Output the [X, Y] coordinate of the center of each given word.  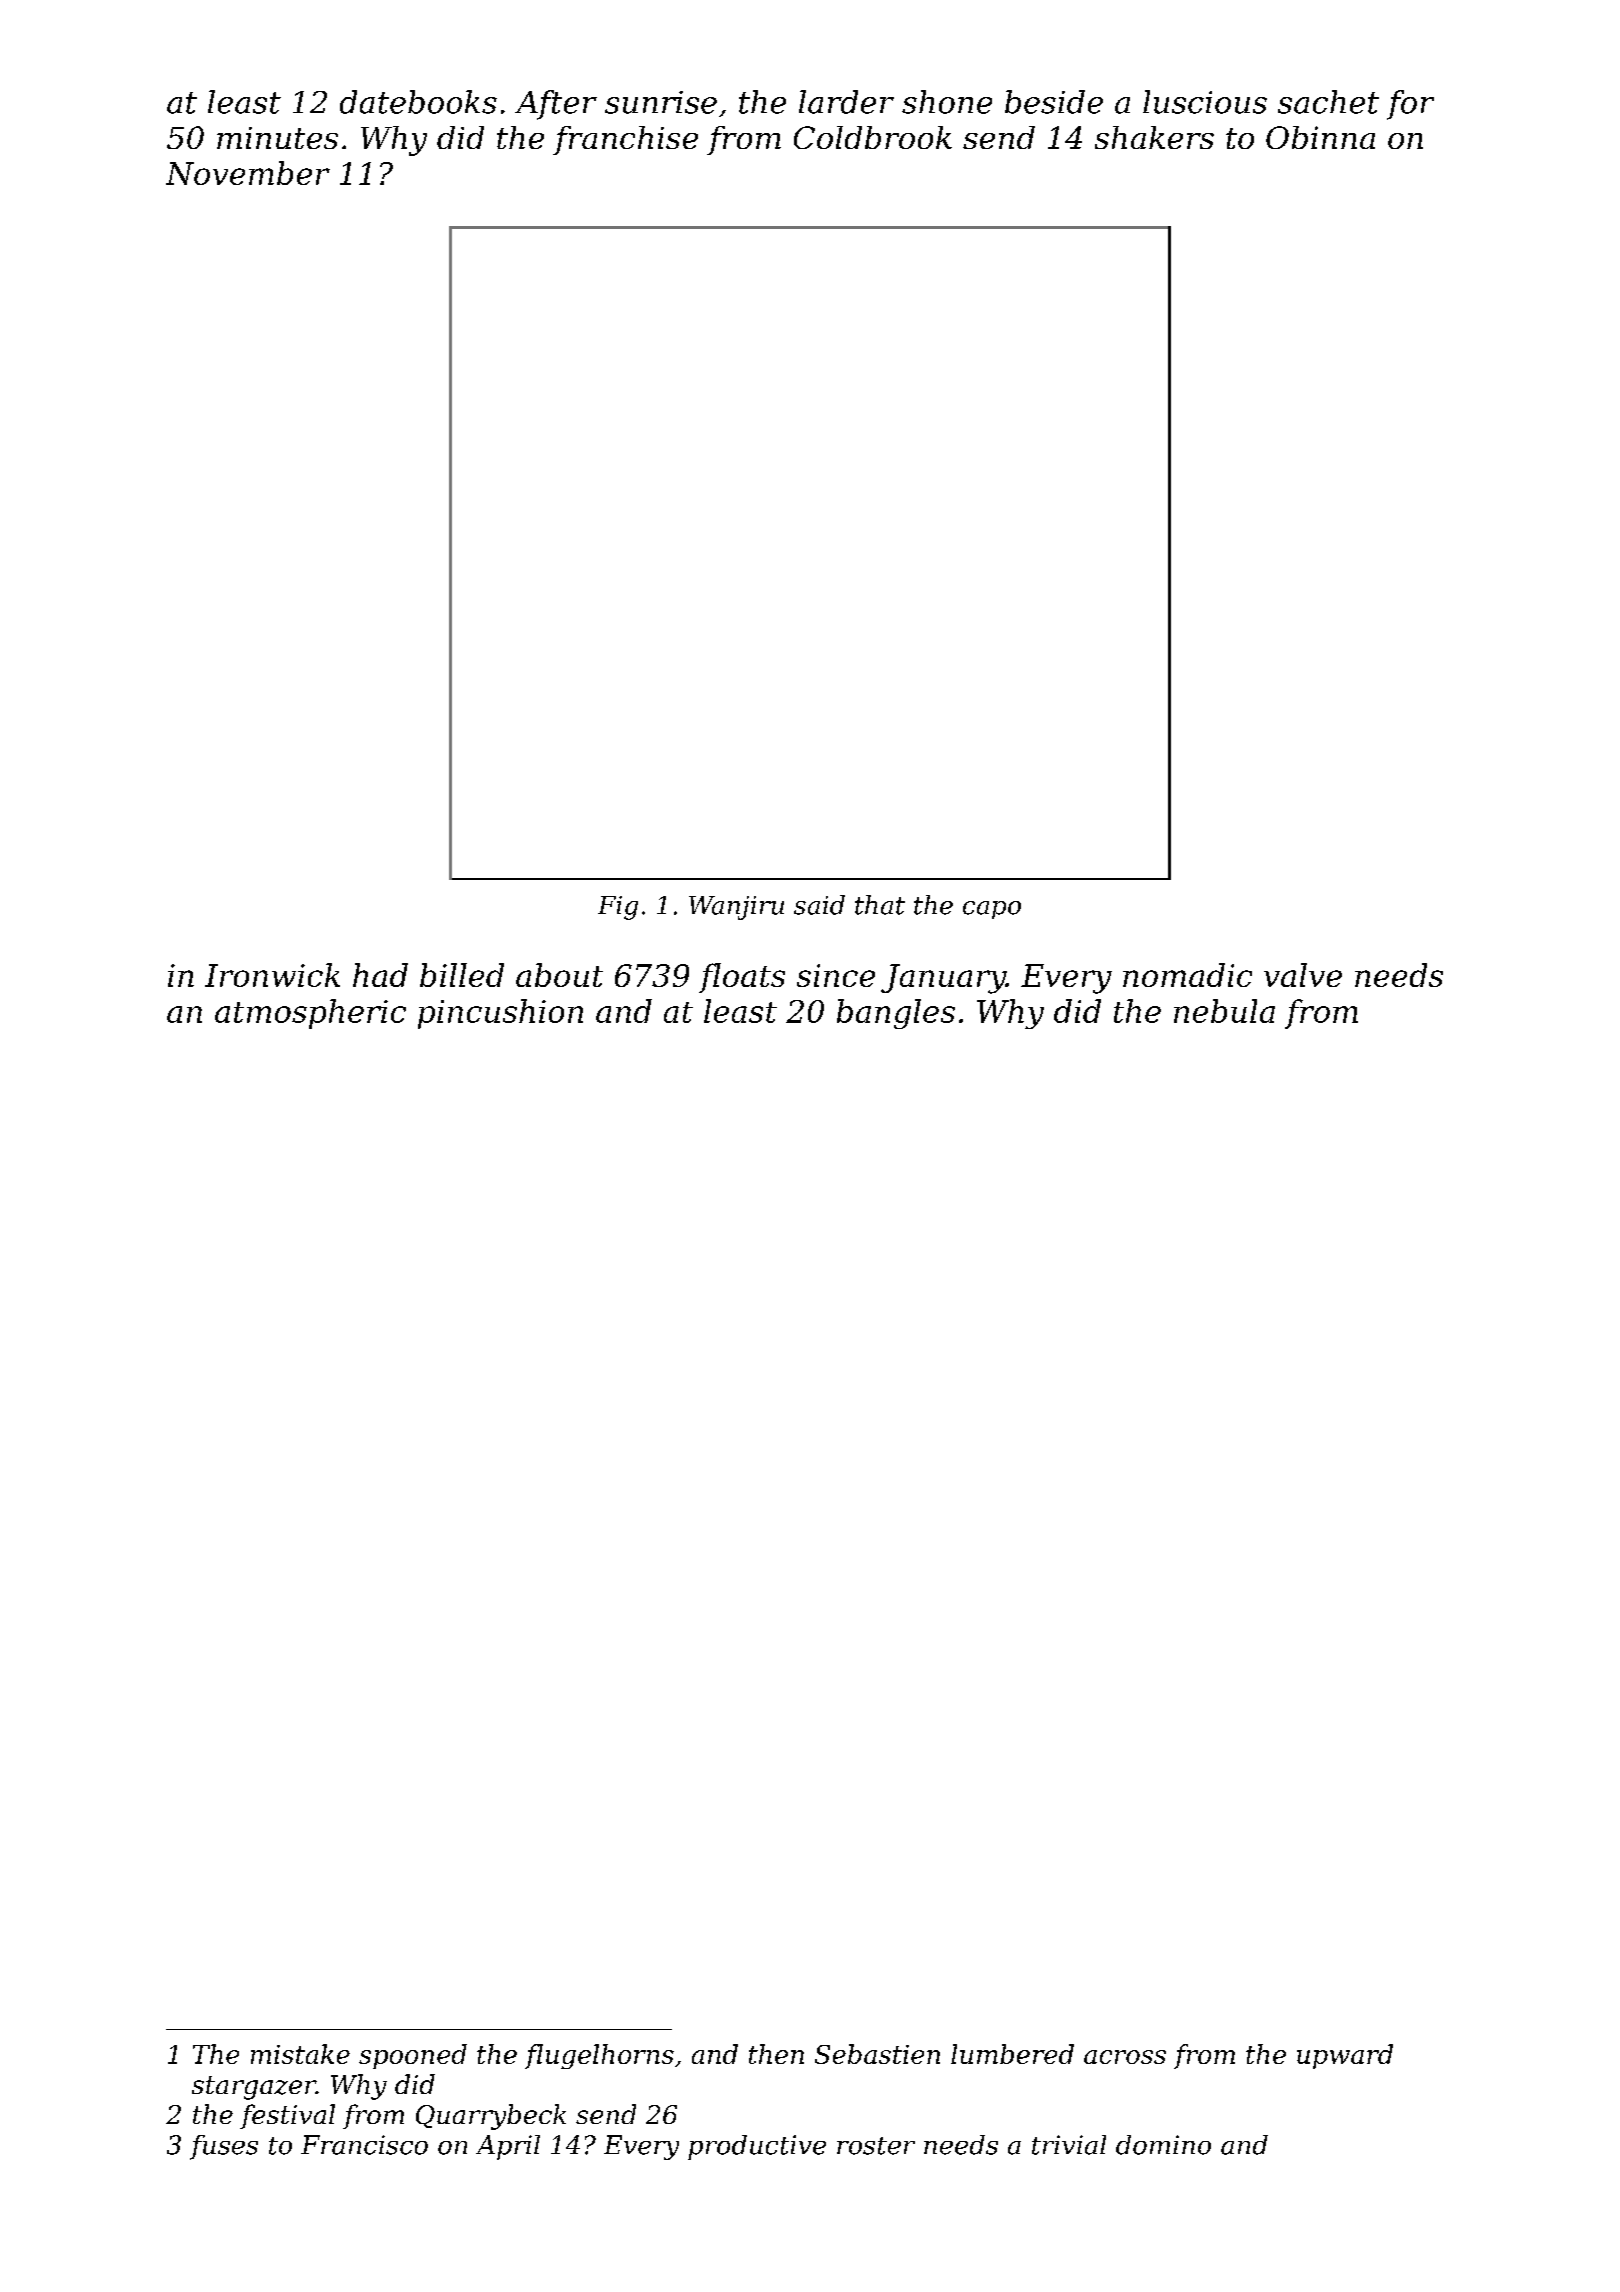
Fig [618, 908]
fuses [224, 2147]
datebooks [418, 102]
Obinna [1320, 137]
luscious [1205, 102]
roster [876, 2146]
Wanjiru [736, 908]
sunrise [661, 102]
